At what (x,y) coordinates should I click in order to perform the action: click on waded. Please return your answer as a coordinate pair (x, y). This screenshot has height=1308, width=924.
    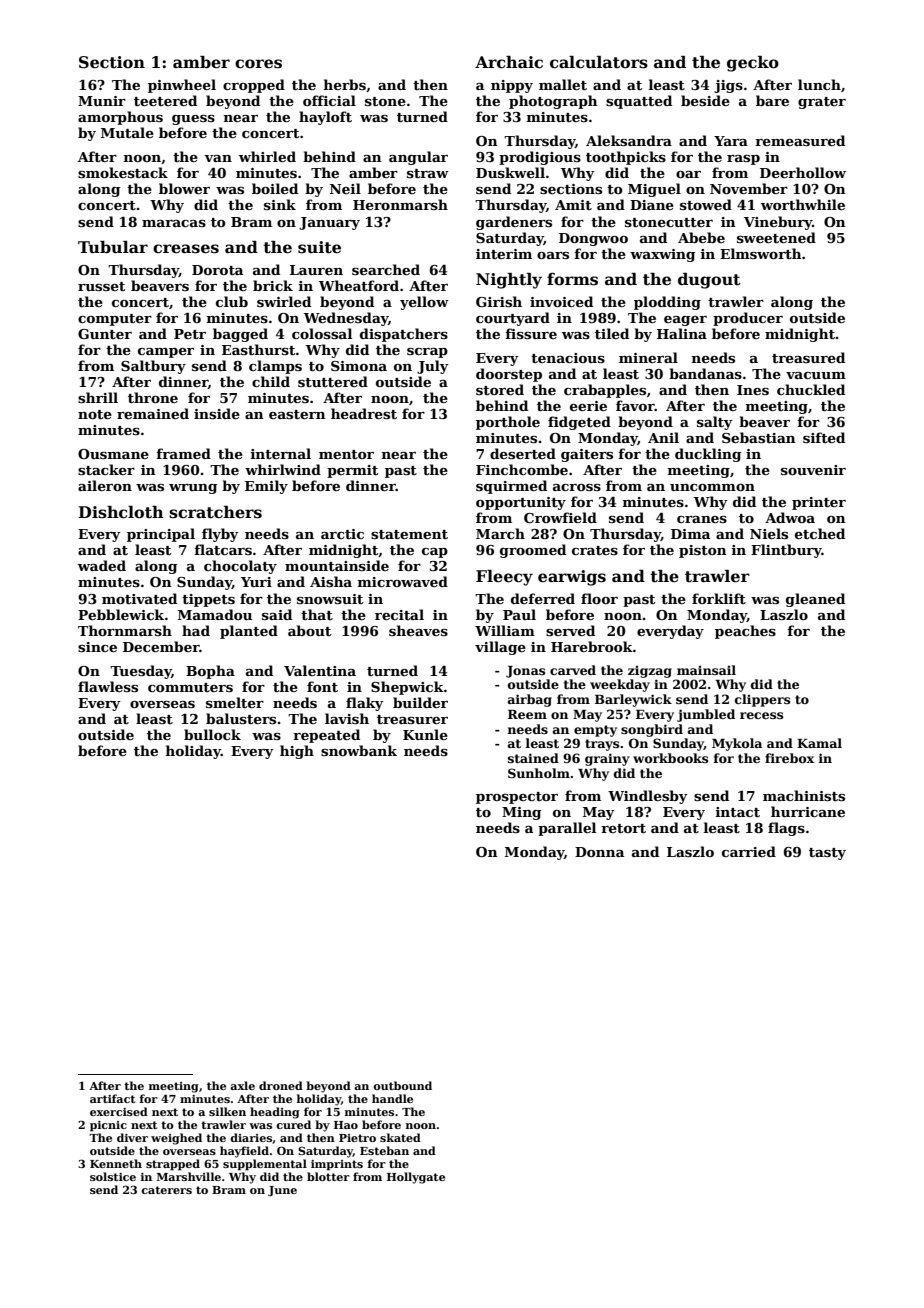
    Looking at the image, I should click on (102, 565).
